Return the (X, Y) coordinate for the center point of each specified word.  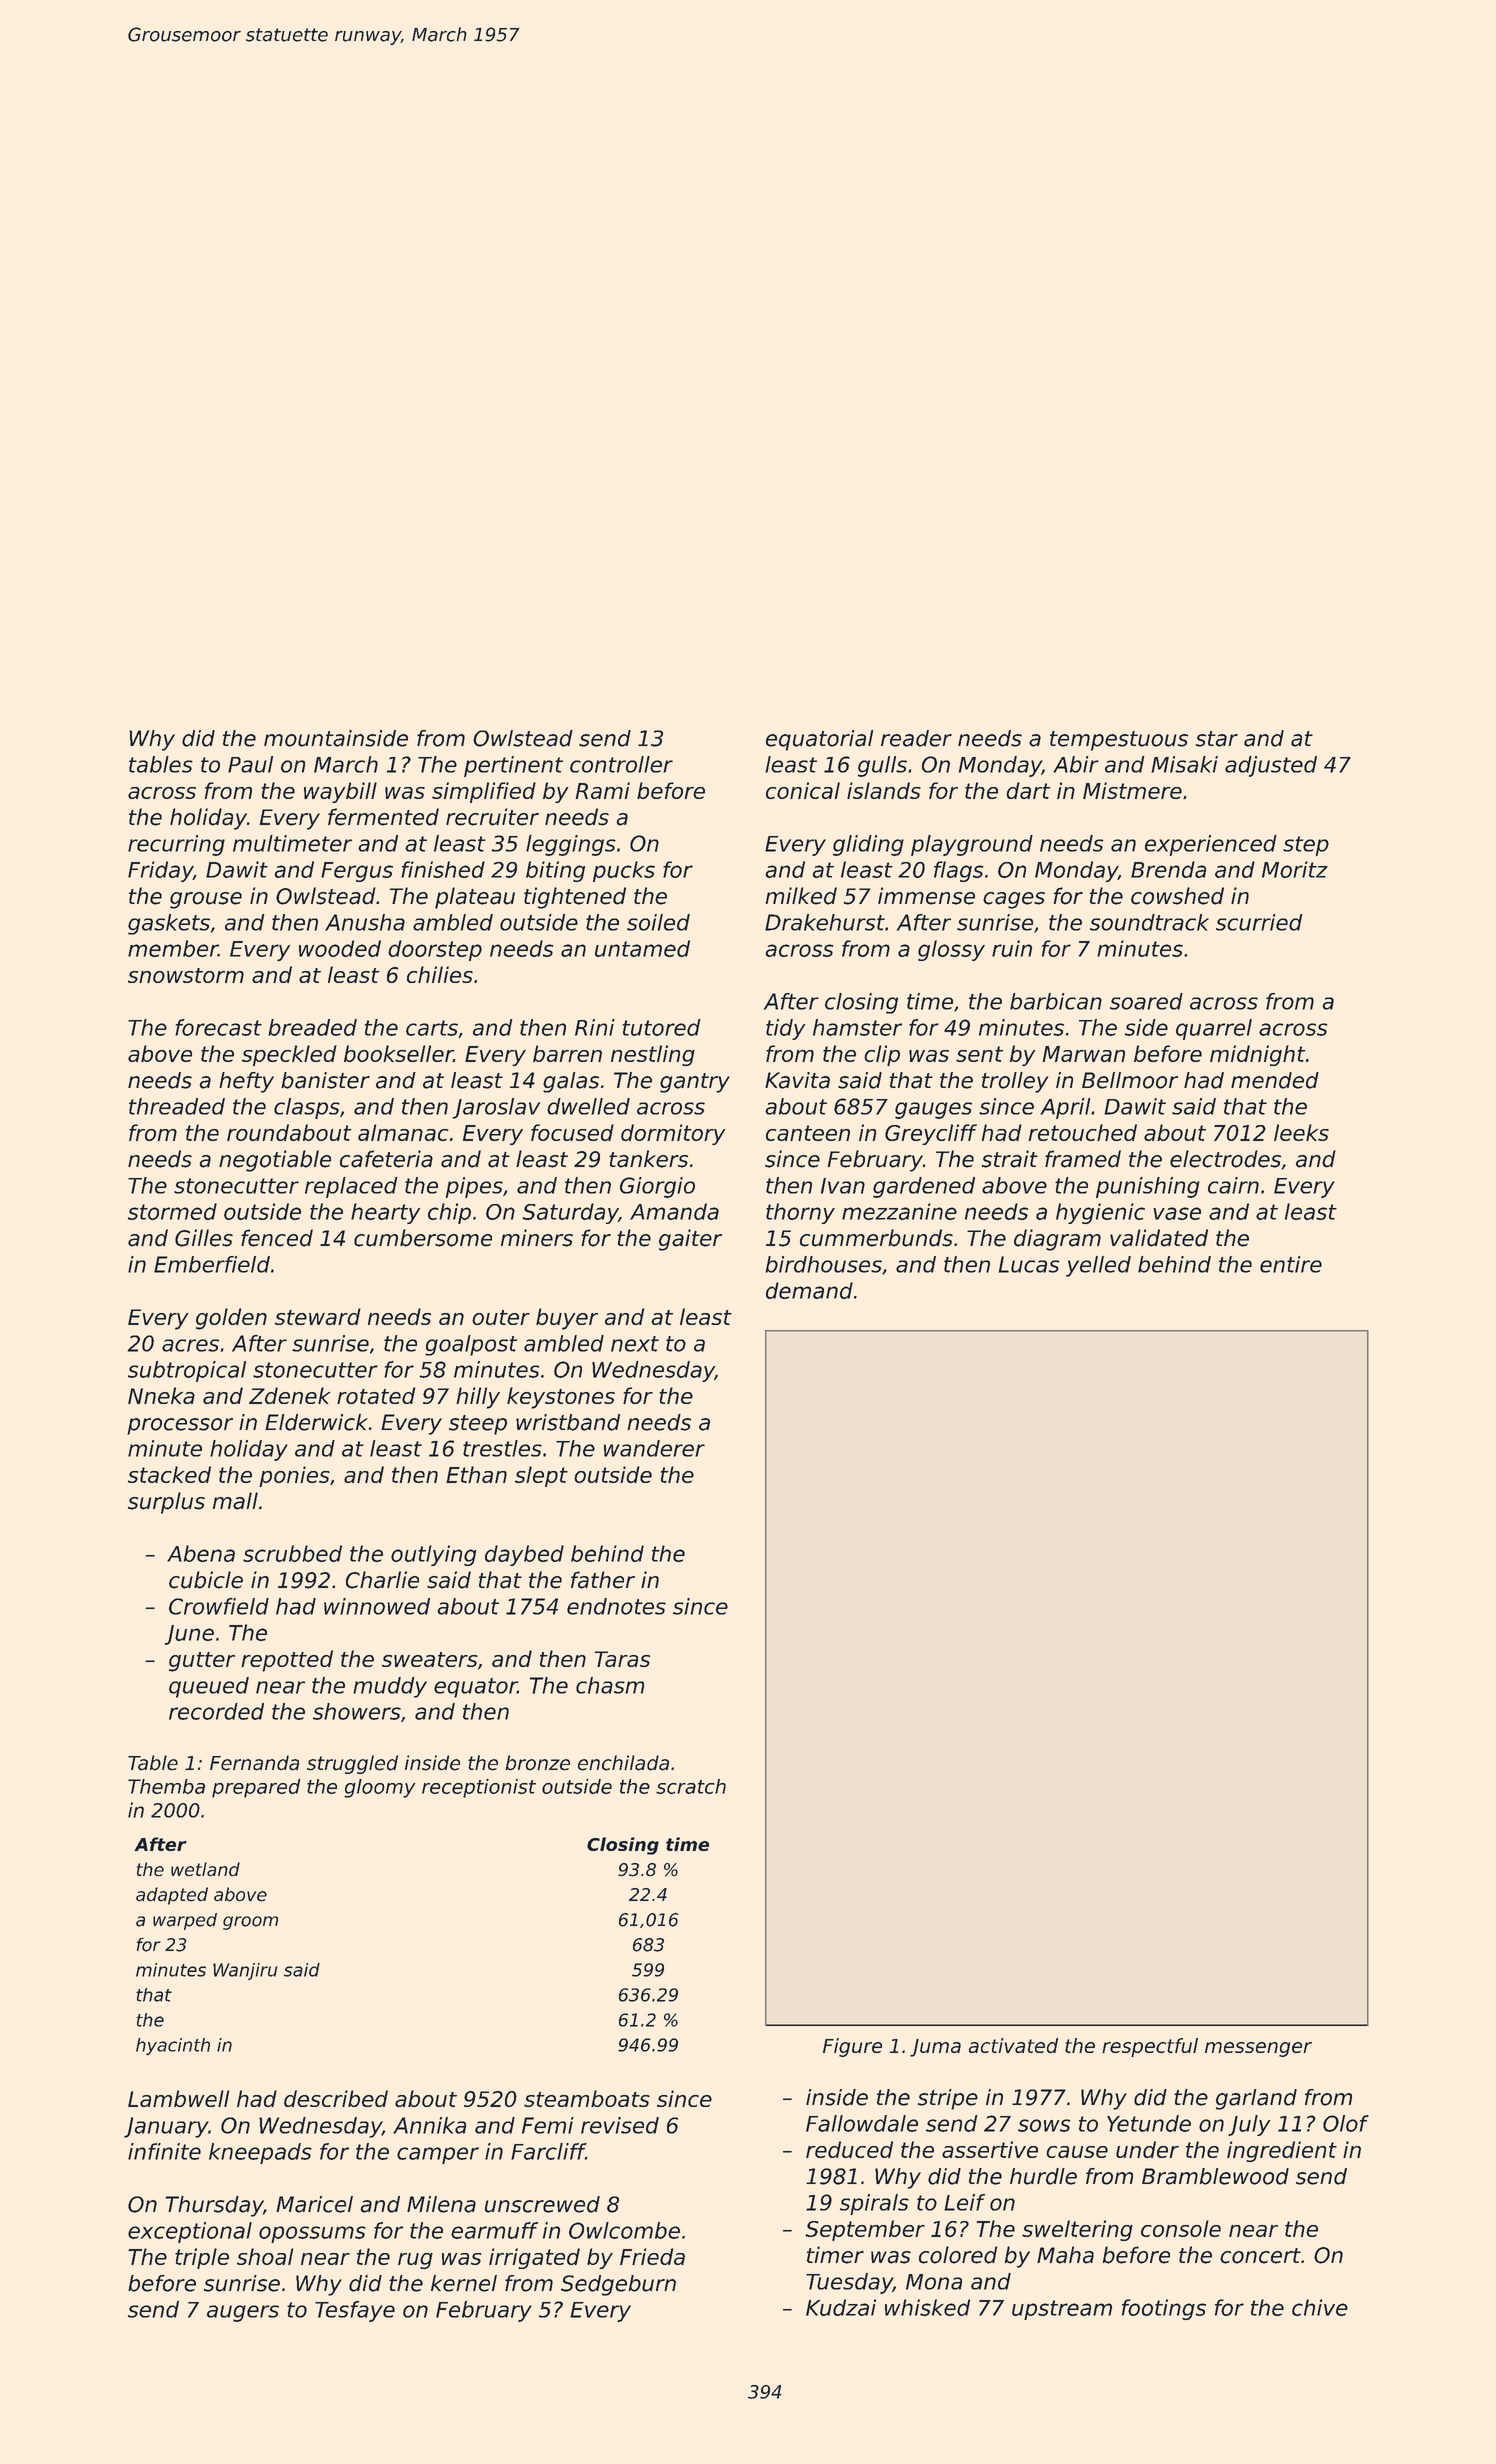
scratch (691, 1786)
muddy (390, 1687)
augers (243, 2313)
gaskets (169, 924)
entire (1291, 1264)
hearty (385, 1213)
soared (1146, 1001)
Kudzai (841, 2307)
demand (809, 1290)
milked (801, 896)
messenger (1258, 2049)
